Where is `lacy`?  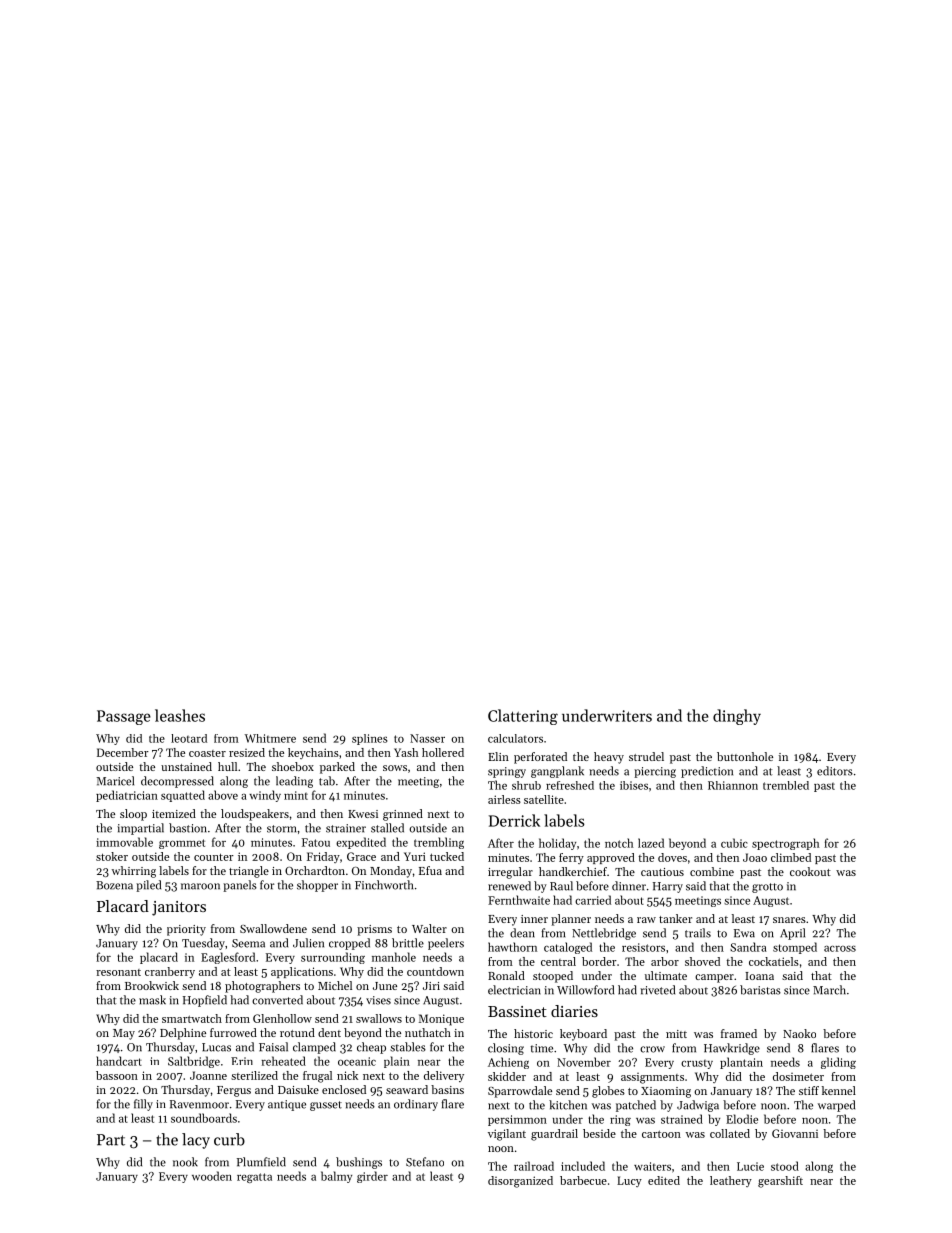 lacy is located at coordinates (196, 1141).
